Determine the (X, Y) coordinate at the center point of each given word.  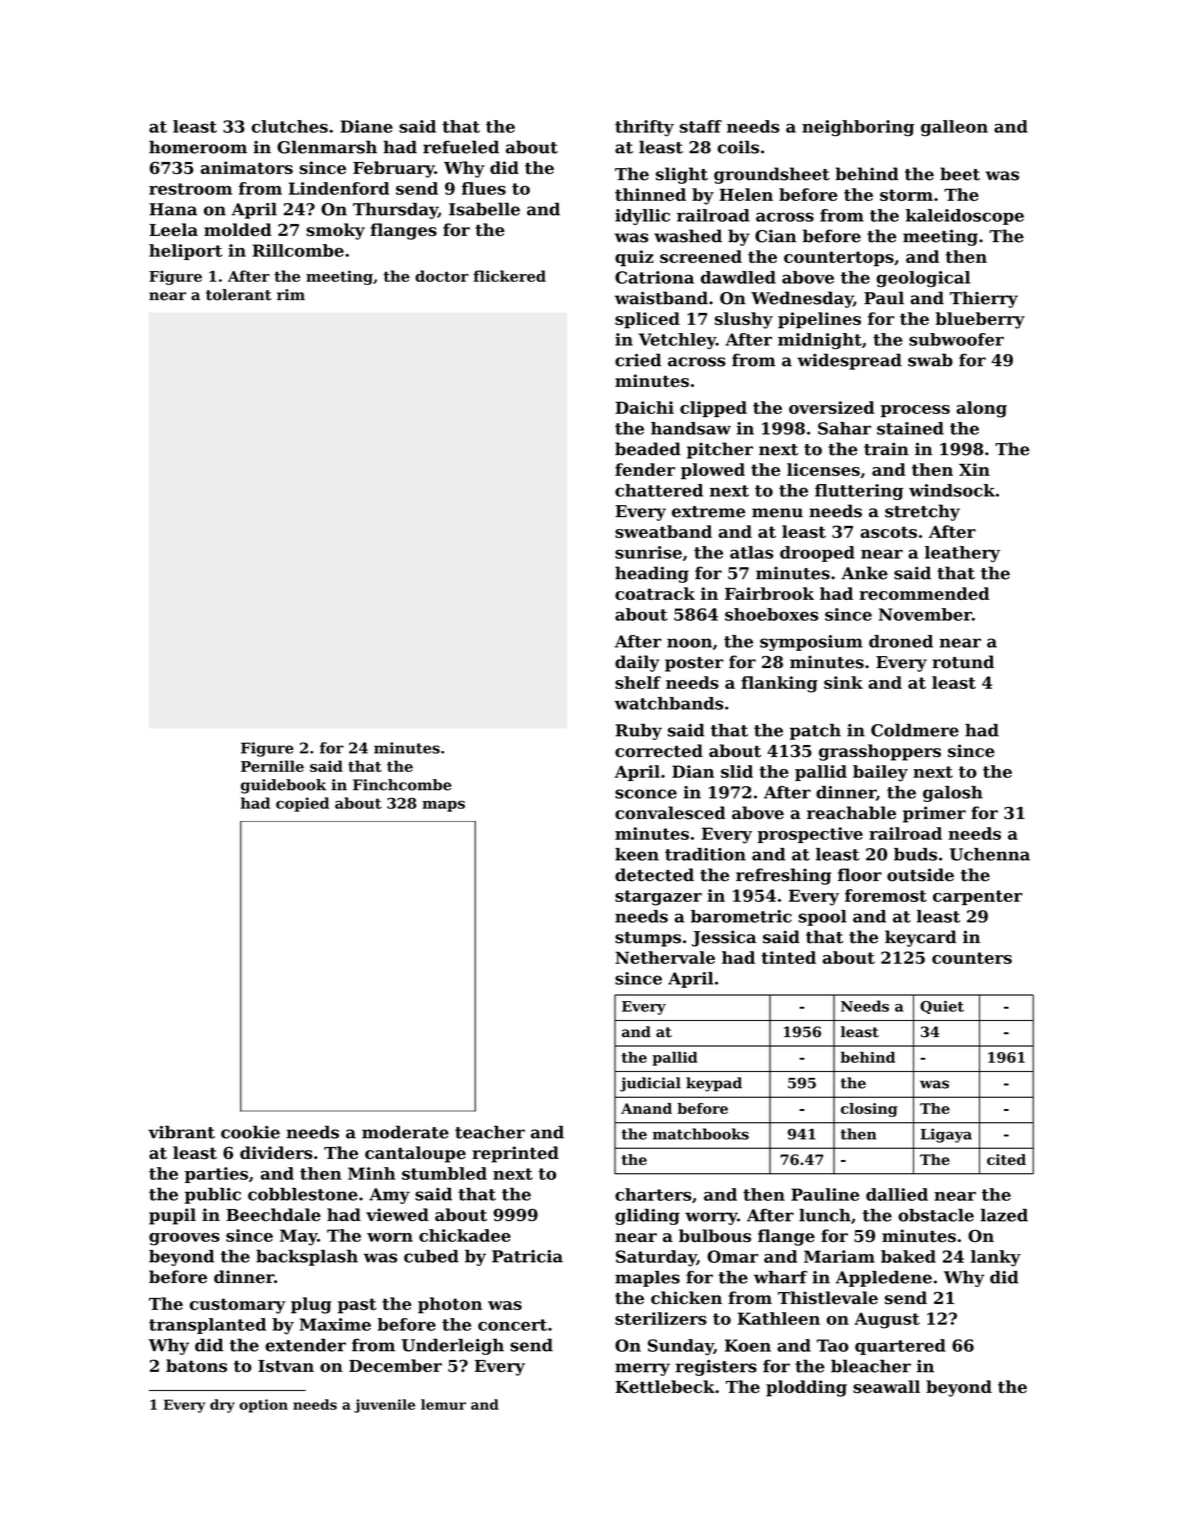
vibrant (181, 1132)
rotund (963, 662)
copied (302, 804)
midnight (820, 341)
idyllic (642, 217)
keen (637, 854)
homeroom (198, 147)
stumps (648, 939)
